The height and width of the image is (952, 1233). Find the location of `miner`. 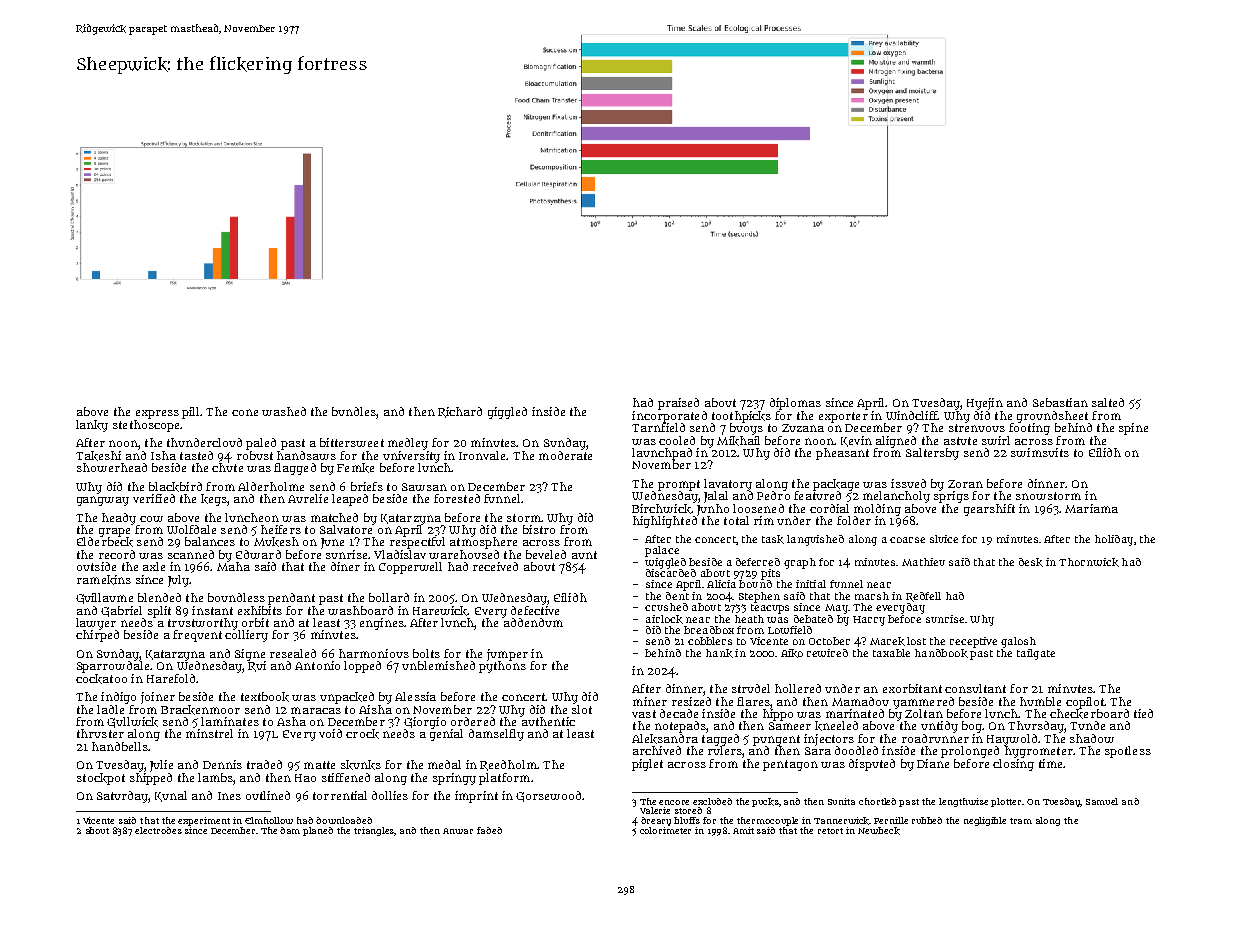

miner is located at coordinates (650, 701).
